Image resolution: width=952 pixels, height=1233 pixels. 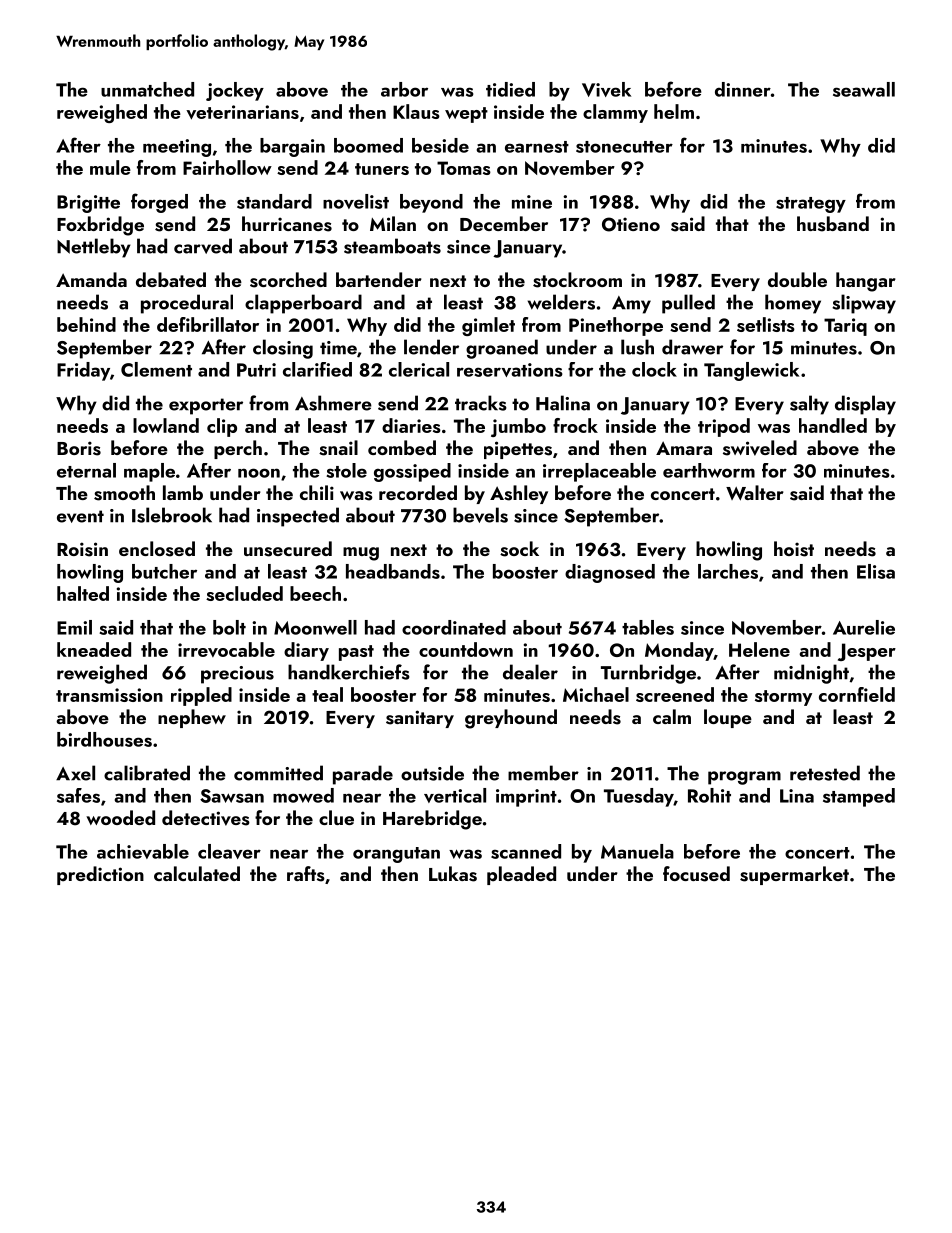 What do you see at coordinates (147, 89) in the screenshot?
I see `unmatched` at bounding box center [147, 89].
